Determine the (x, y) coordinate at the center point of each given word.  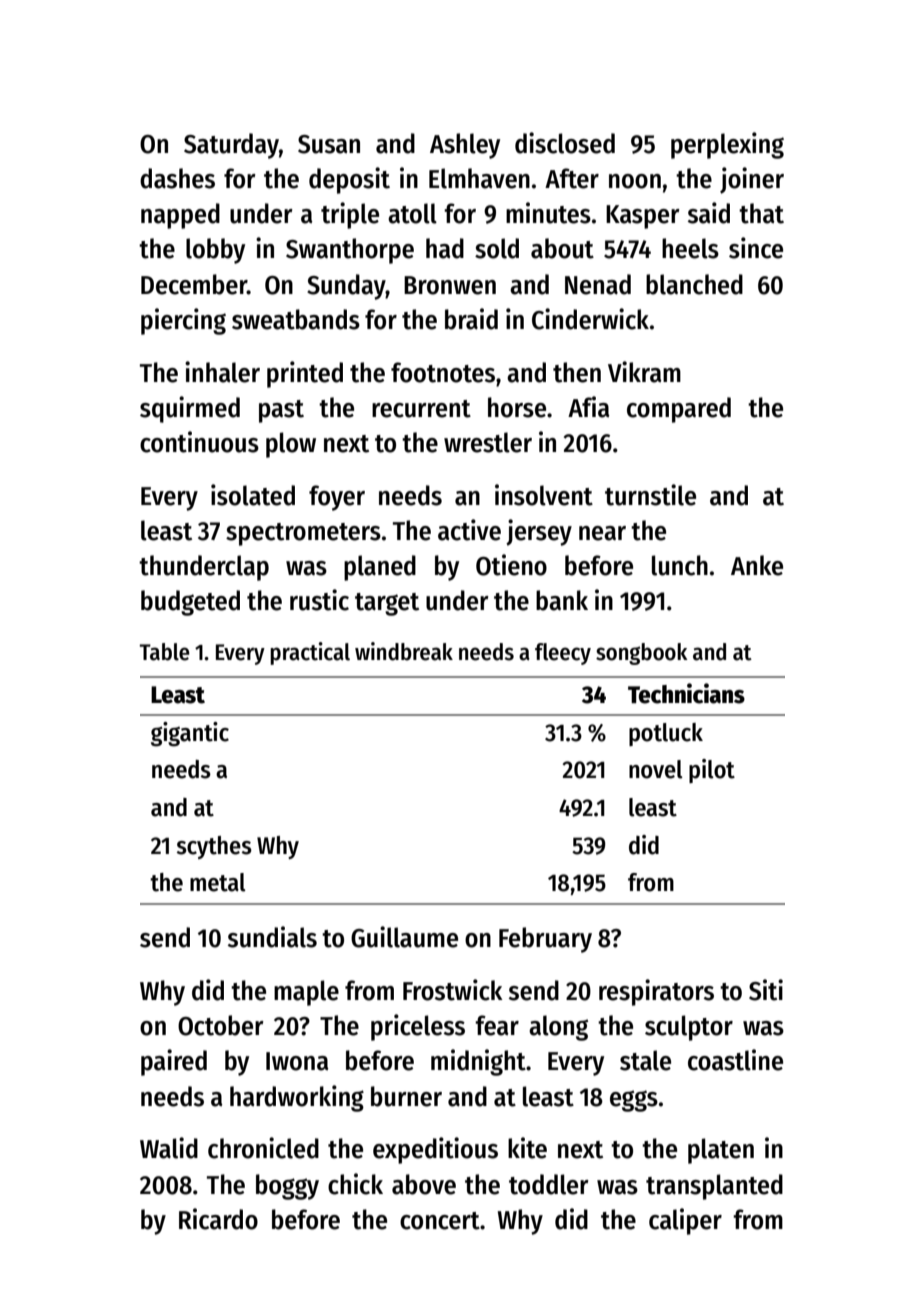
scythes (214, 847)
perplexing (727, 145)
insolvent (544, 495)
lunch (680, 565)
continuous (199, 442)
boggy (287, 1187)
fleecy (563, 654)
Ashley (465, 146)
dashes (177, 178)
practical (310, 653)
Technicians (686, 693)
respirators (656, 992)
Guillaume (404, 937)
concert (440, 1221)
